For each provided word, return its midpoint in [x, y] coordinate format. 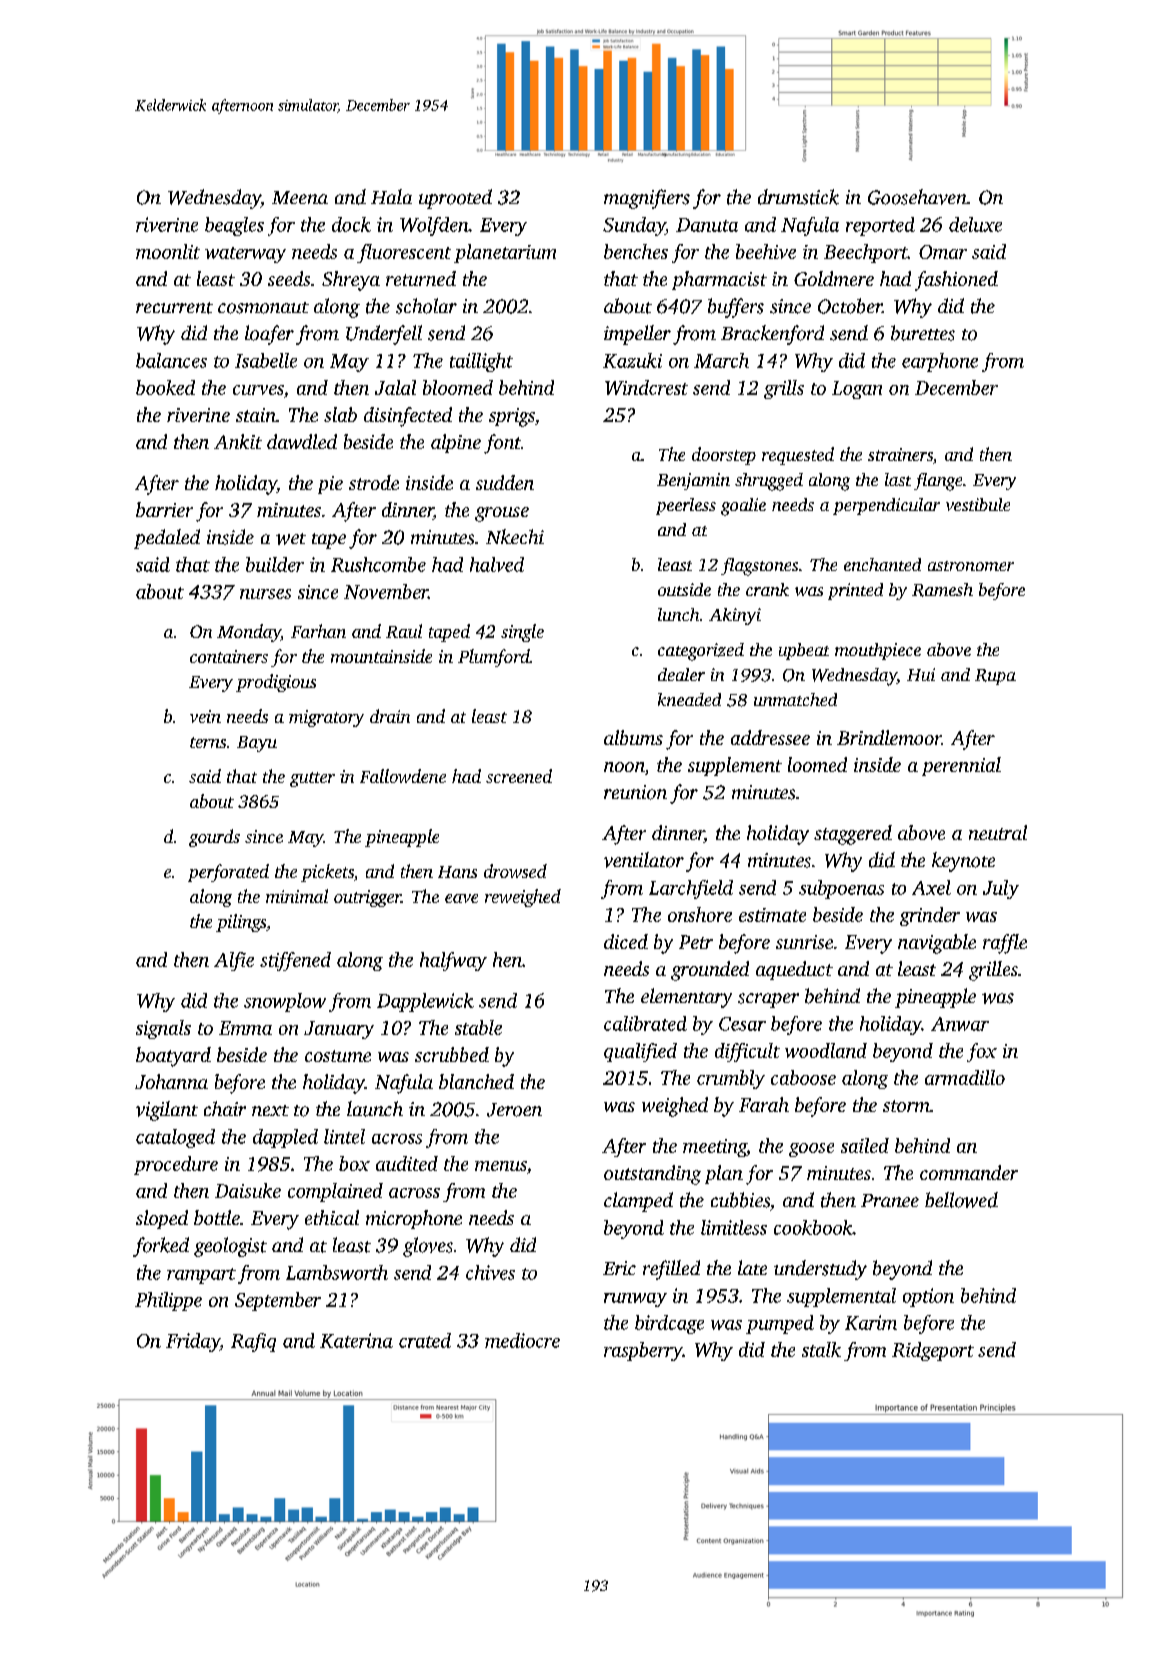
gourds [214, 838]
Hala [391, 196]
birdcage [669, 1324]
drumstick [798, 197]
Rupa [995, 677]
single [522, 633]
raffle [1005, 944]
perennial [961, 766]
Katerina [356, 1340]
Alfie [234, 961]
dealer [681, 674]
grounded [710, 971]
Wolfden [434, 226]
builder [275, 564]
